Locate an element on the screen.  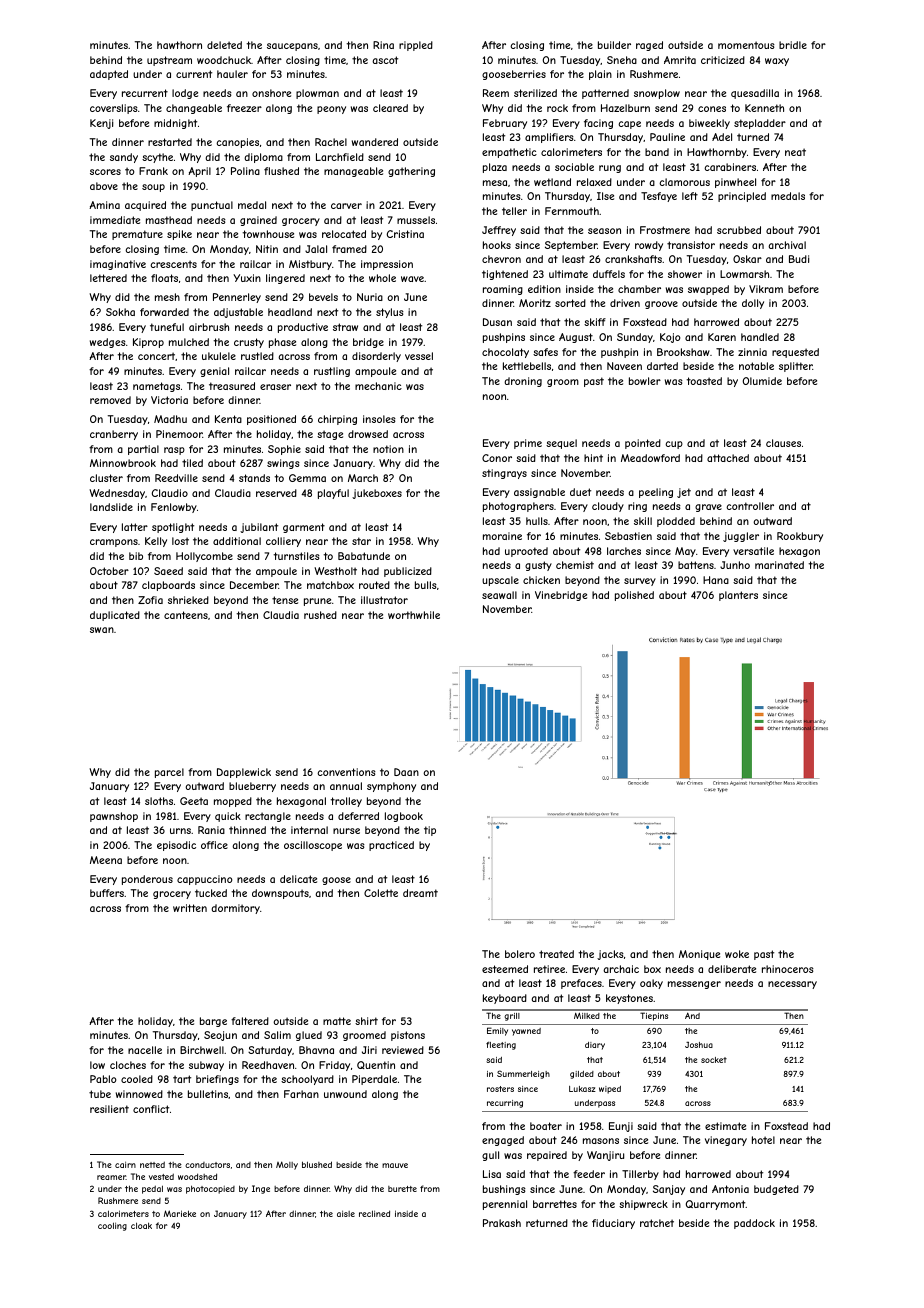
flushed is located at coordinates (281, 171).
